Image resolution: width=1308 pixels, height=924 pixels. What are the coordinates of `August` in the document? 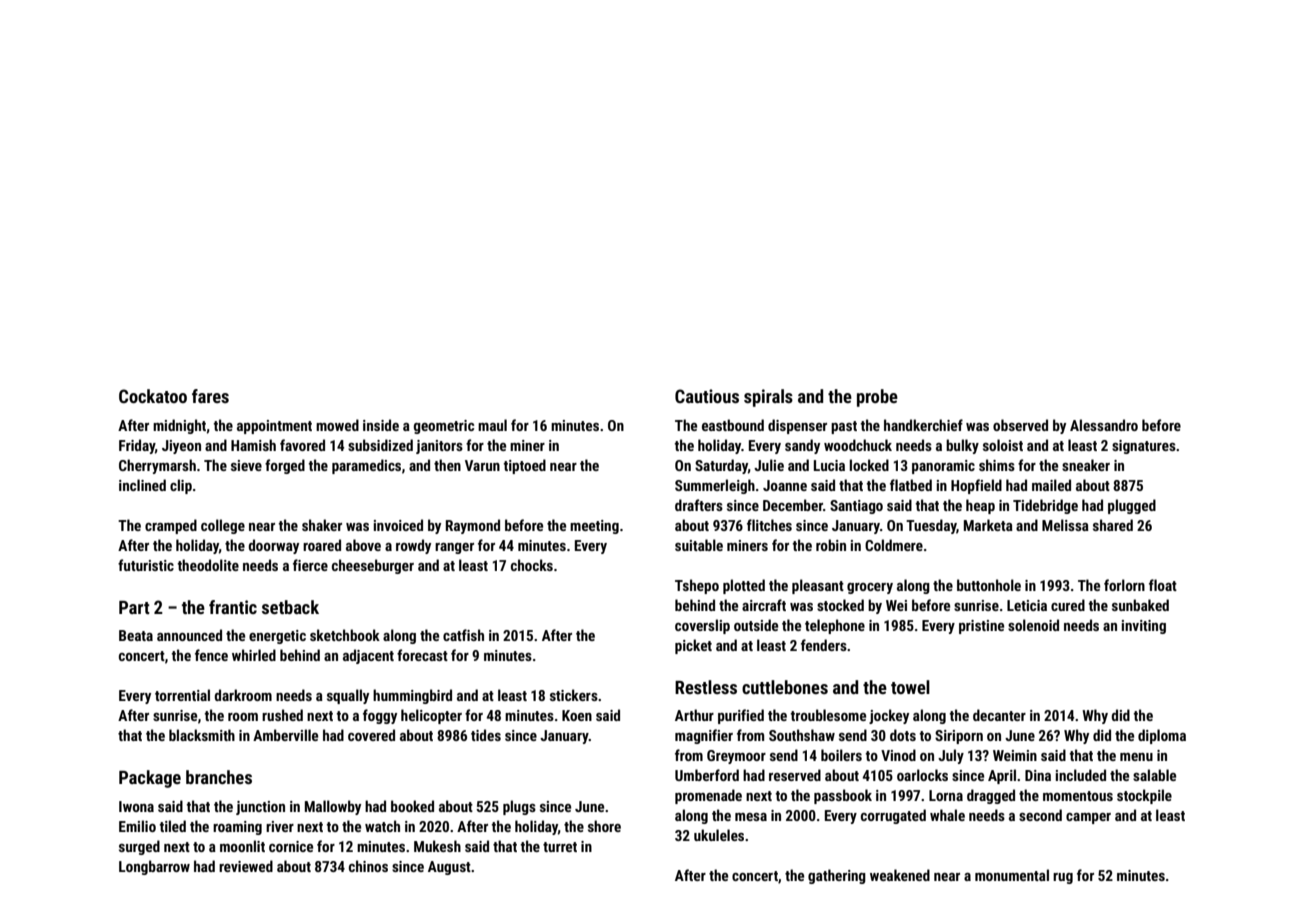 It's located at (449, 868).
